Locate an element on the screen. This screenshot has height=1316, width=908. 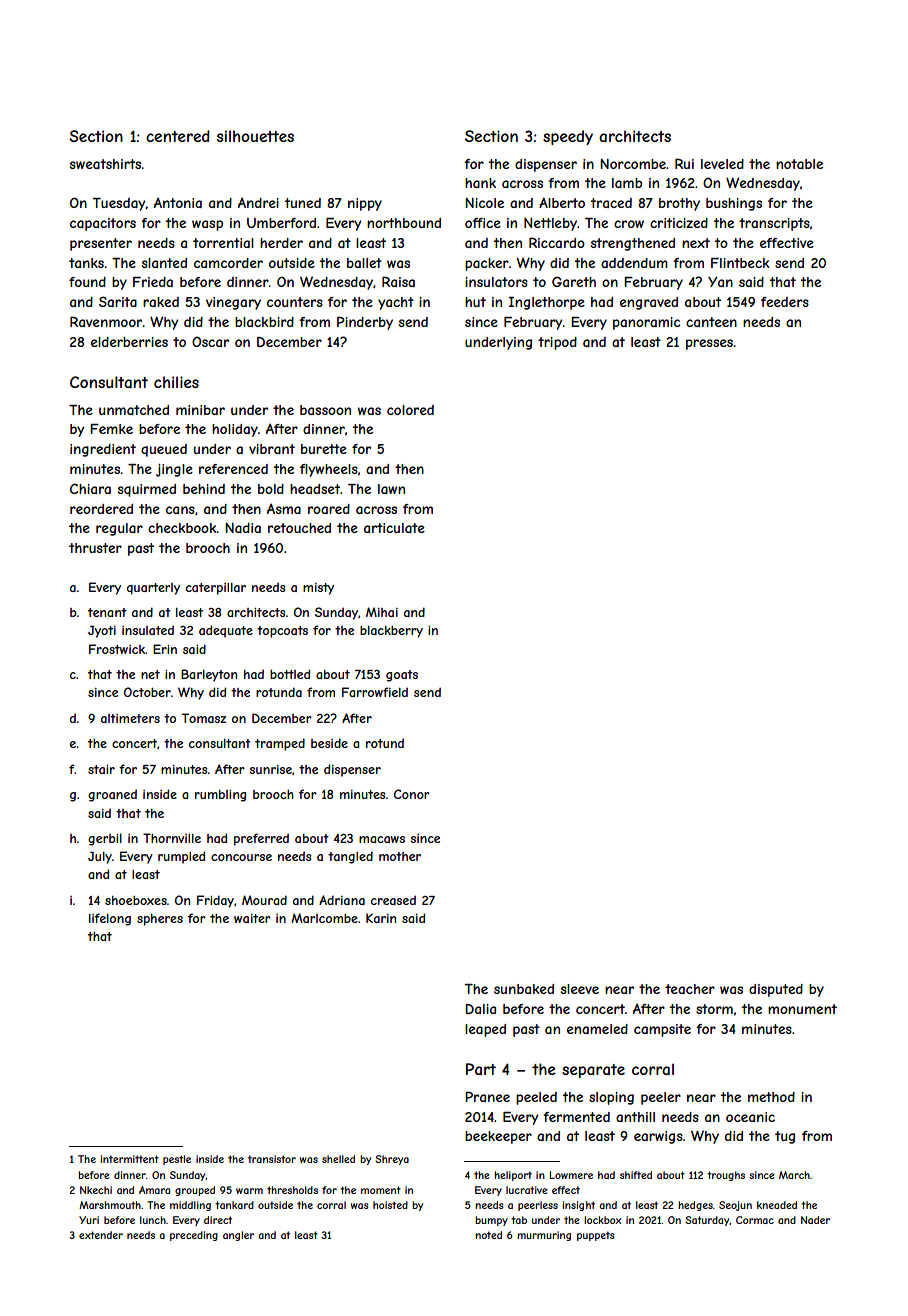
canteen is located at coordinates (711, 322).
